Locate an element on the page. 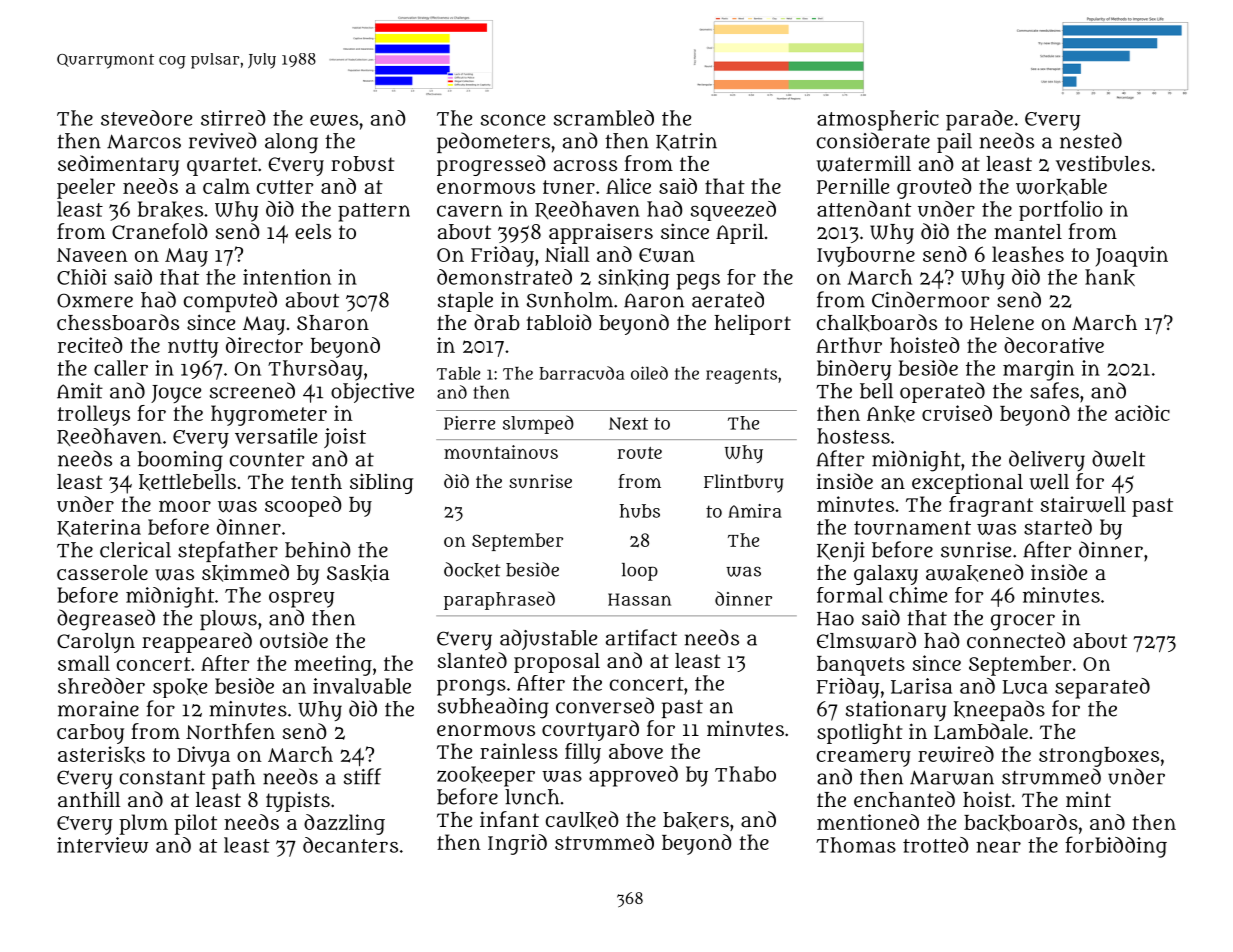  lunch is located at coordinates (532, 797).
